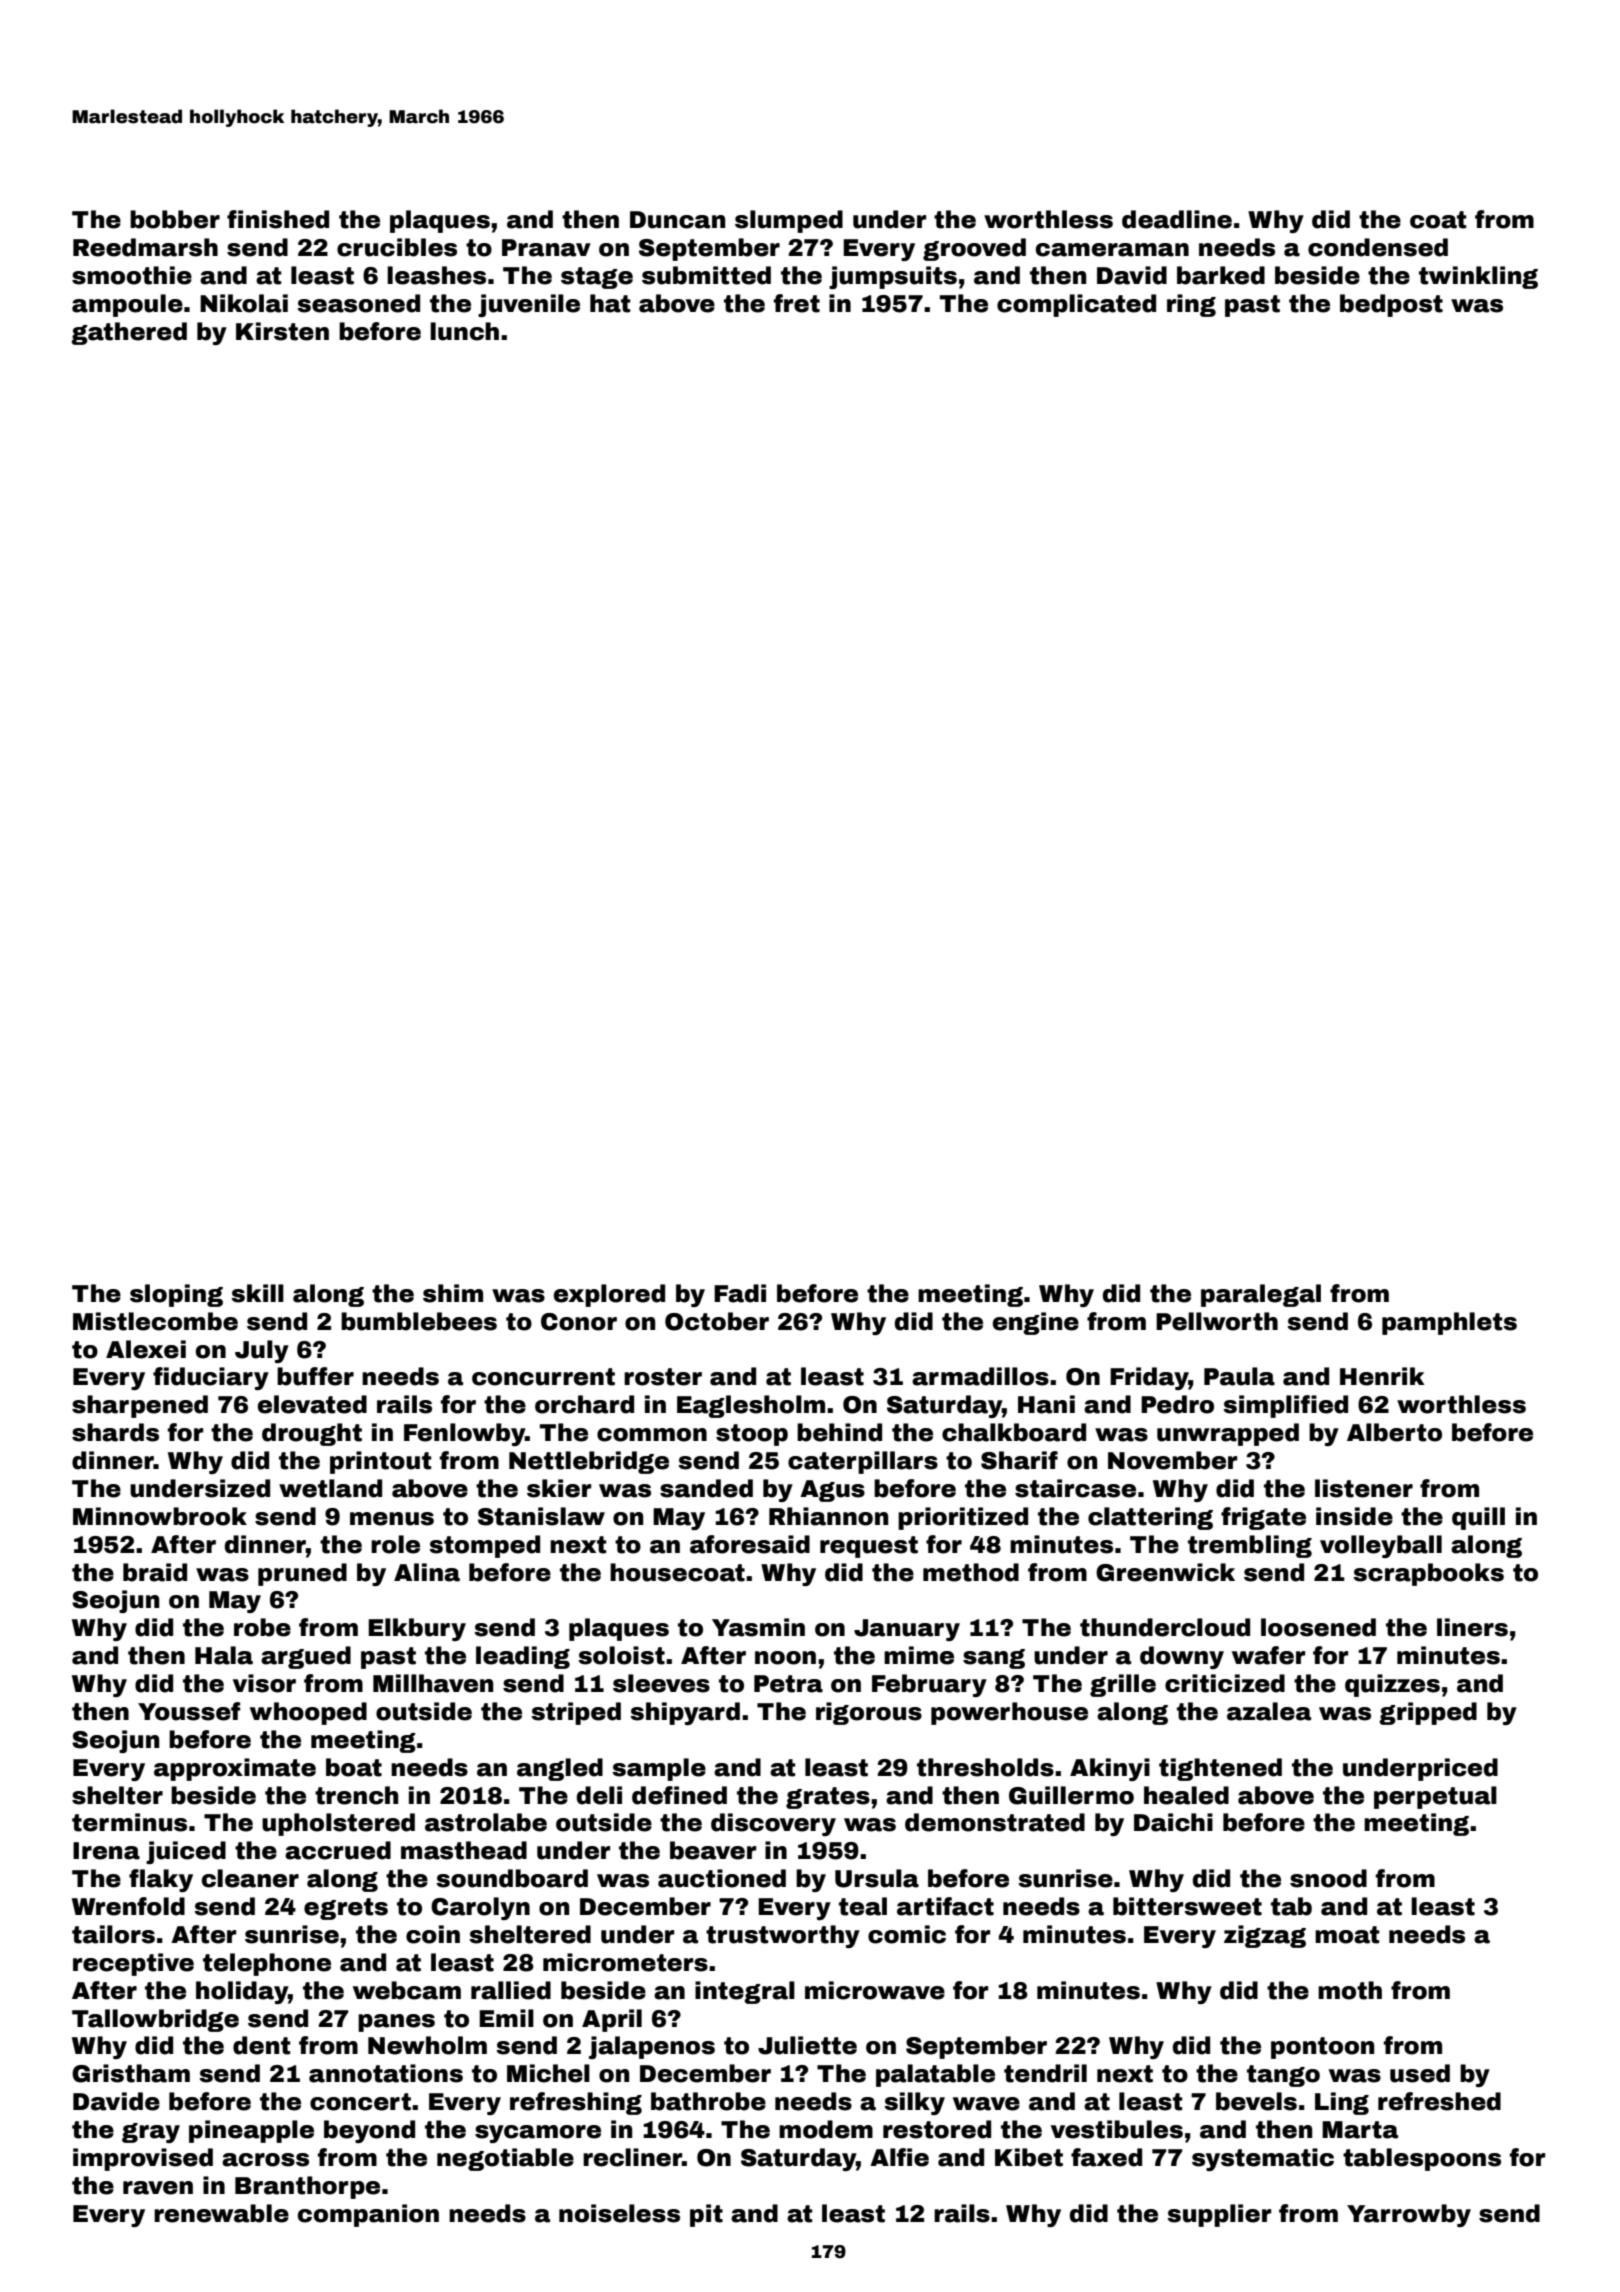 The image size is (1620, 2292). I want to click on drought, so click(312, 1434).
